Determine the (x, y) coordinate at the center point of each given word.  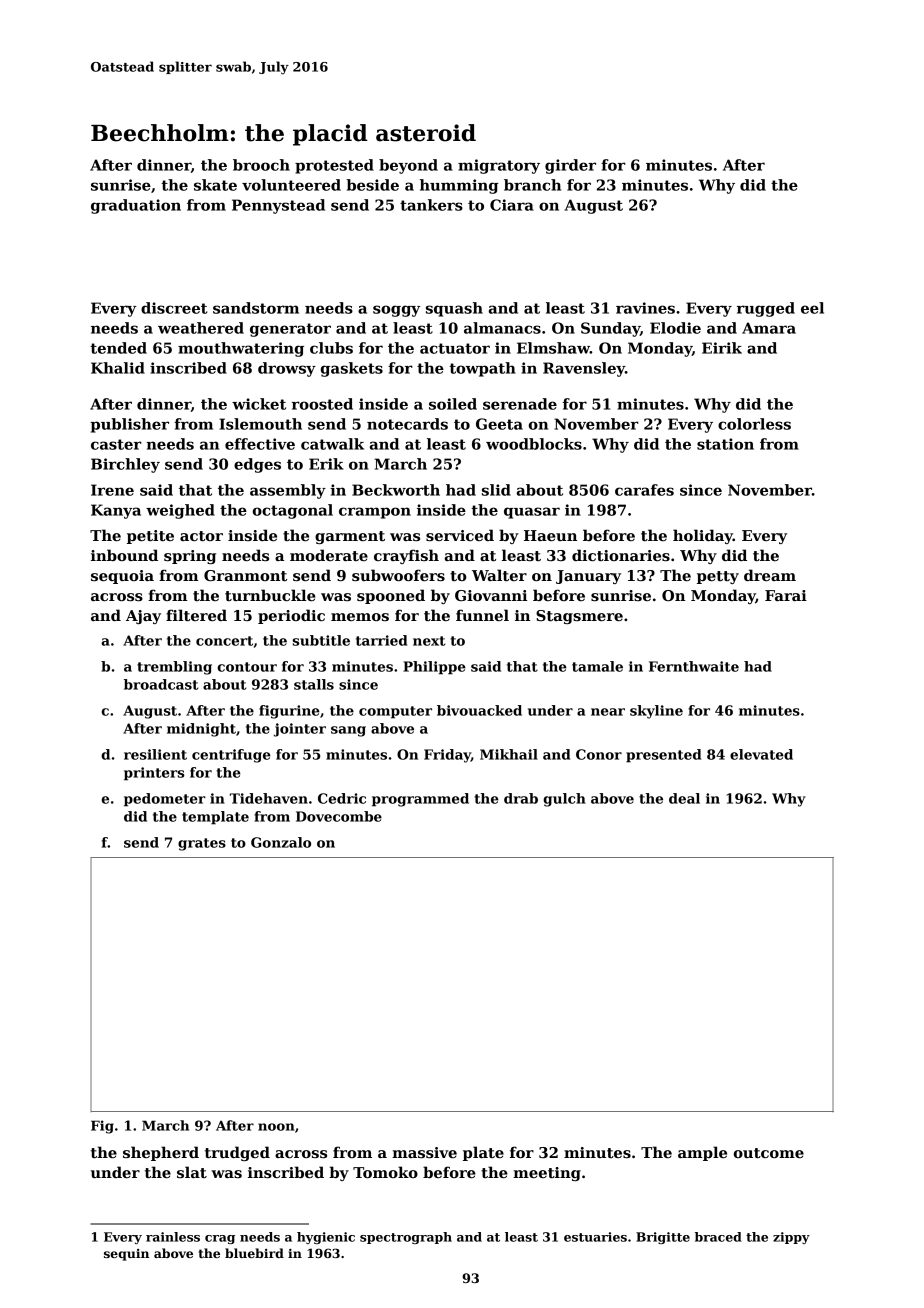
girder (570, 166)
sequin (126, 1255)
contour (247, 667)
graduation (136, 206)
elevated (761, 754)
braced (718, 1237)
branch (532, 185)
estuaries (595, 1237)
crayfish (406, 556)
